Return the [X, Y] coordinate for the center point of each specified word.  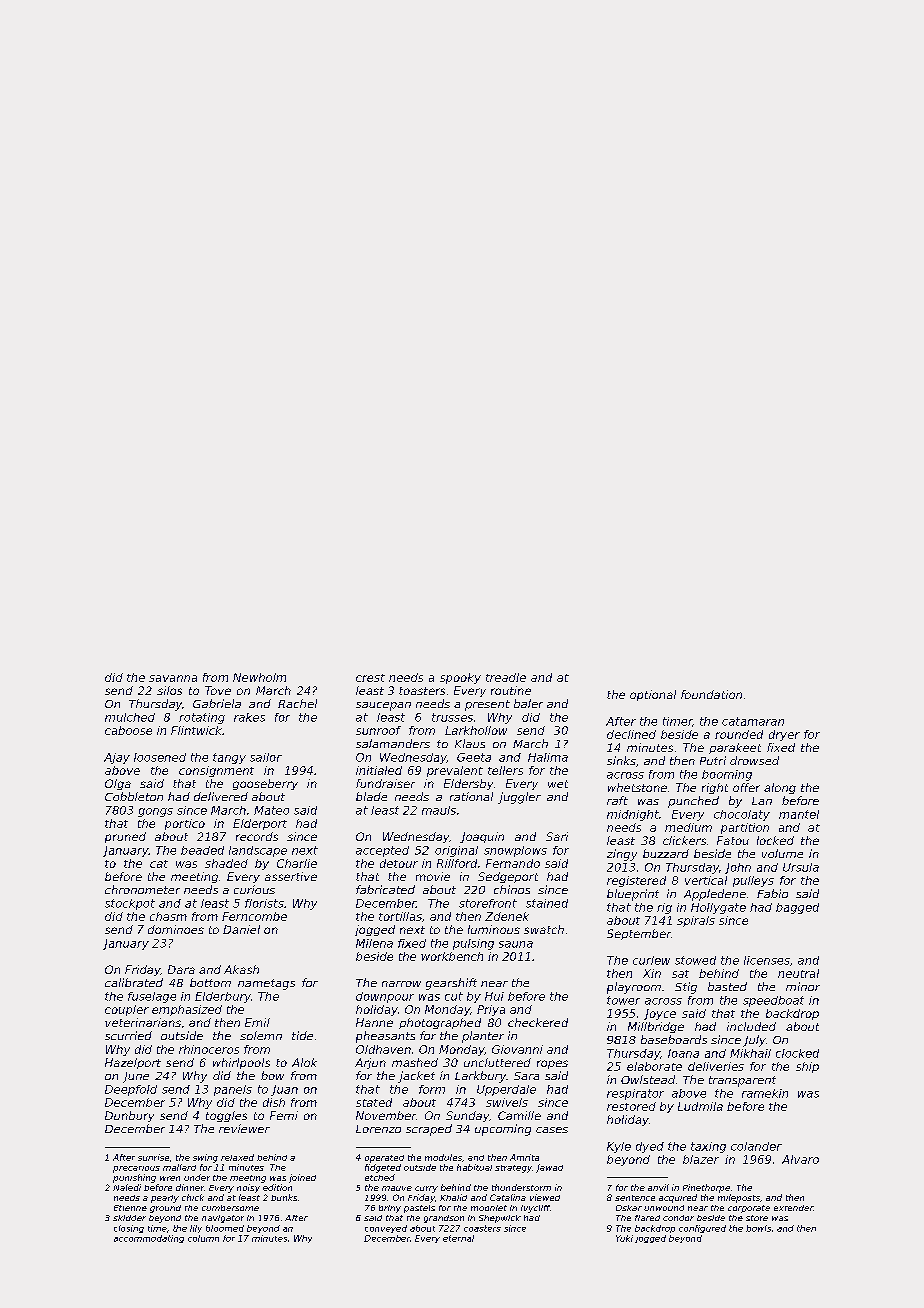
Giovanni [517, 1049]
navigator [223, 1219]
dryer [784, 735]
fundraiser [385, 783]
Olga [118, 784]
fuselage [152, 997]
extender [793, 1208]
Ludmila [700, 1106]
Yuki [624, 1238]
